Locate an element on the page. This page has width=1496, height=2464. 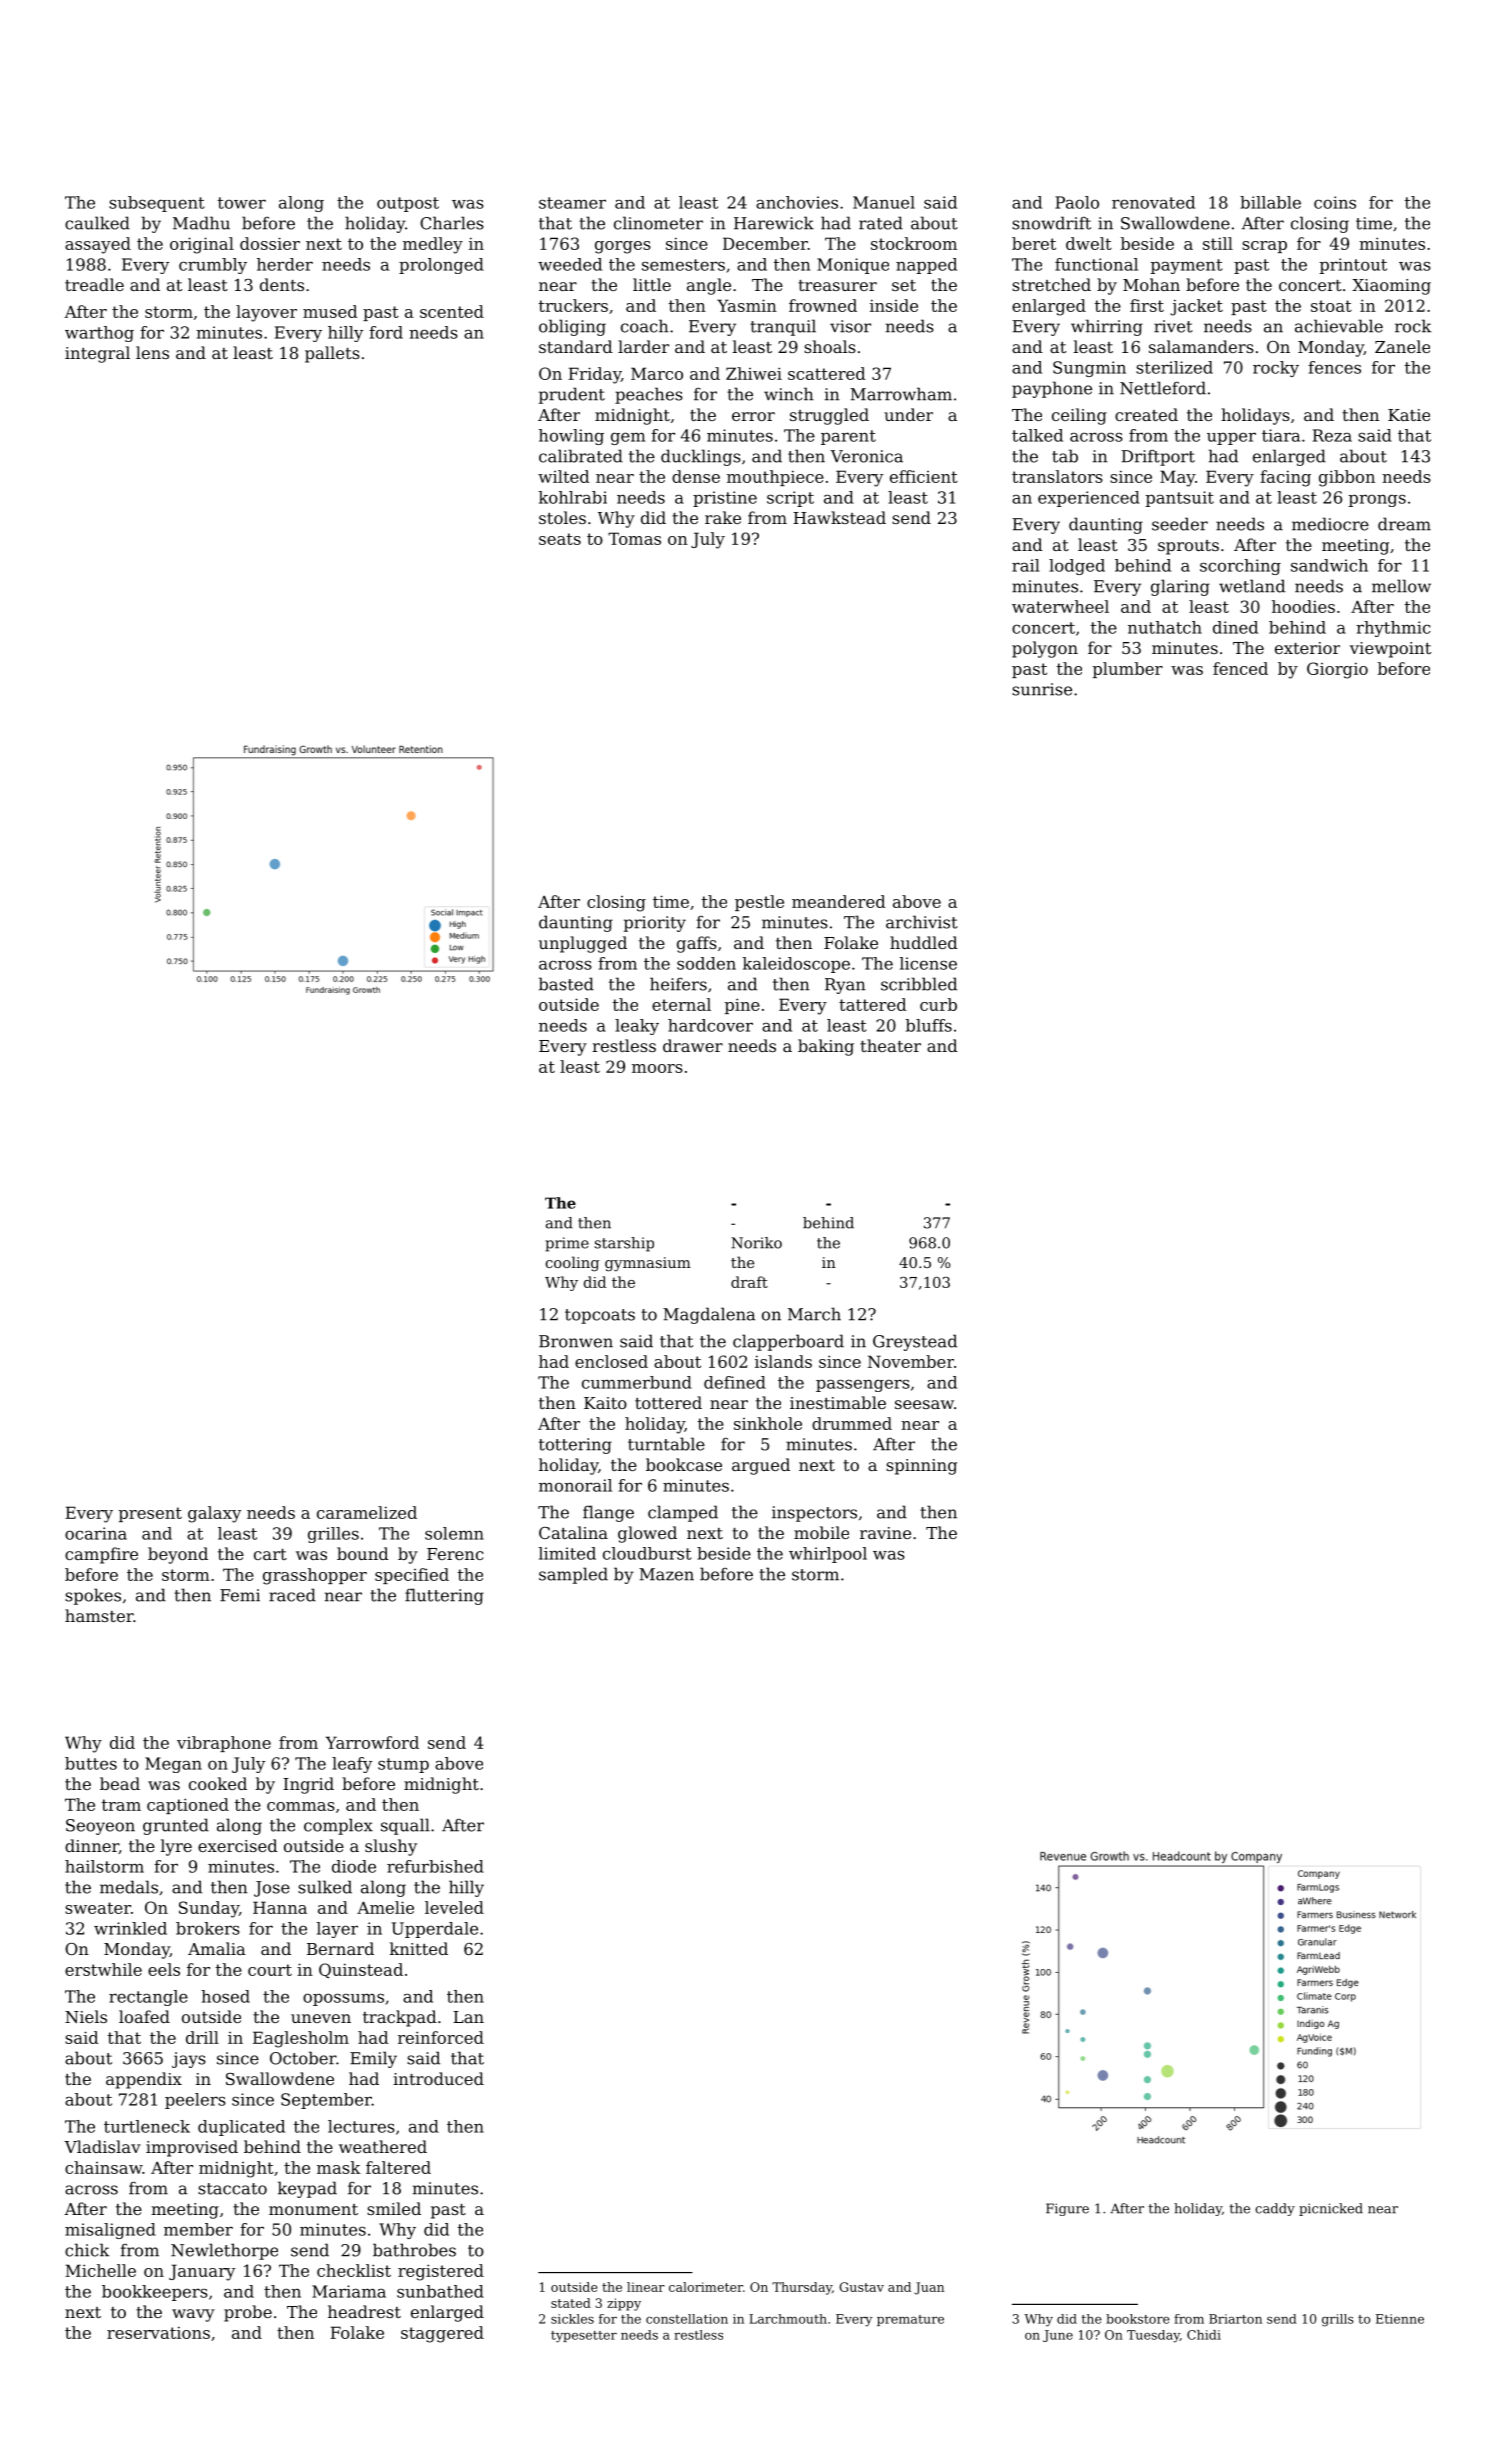
little is located at coordinates (652, 284).
